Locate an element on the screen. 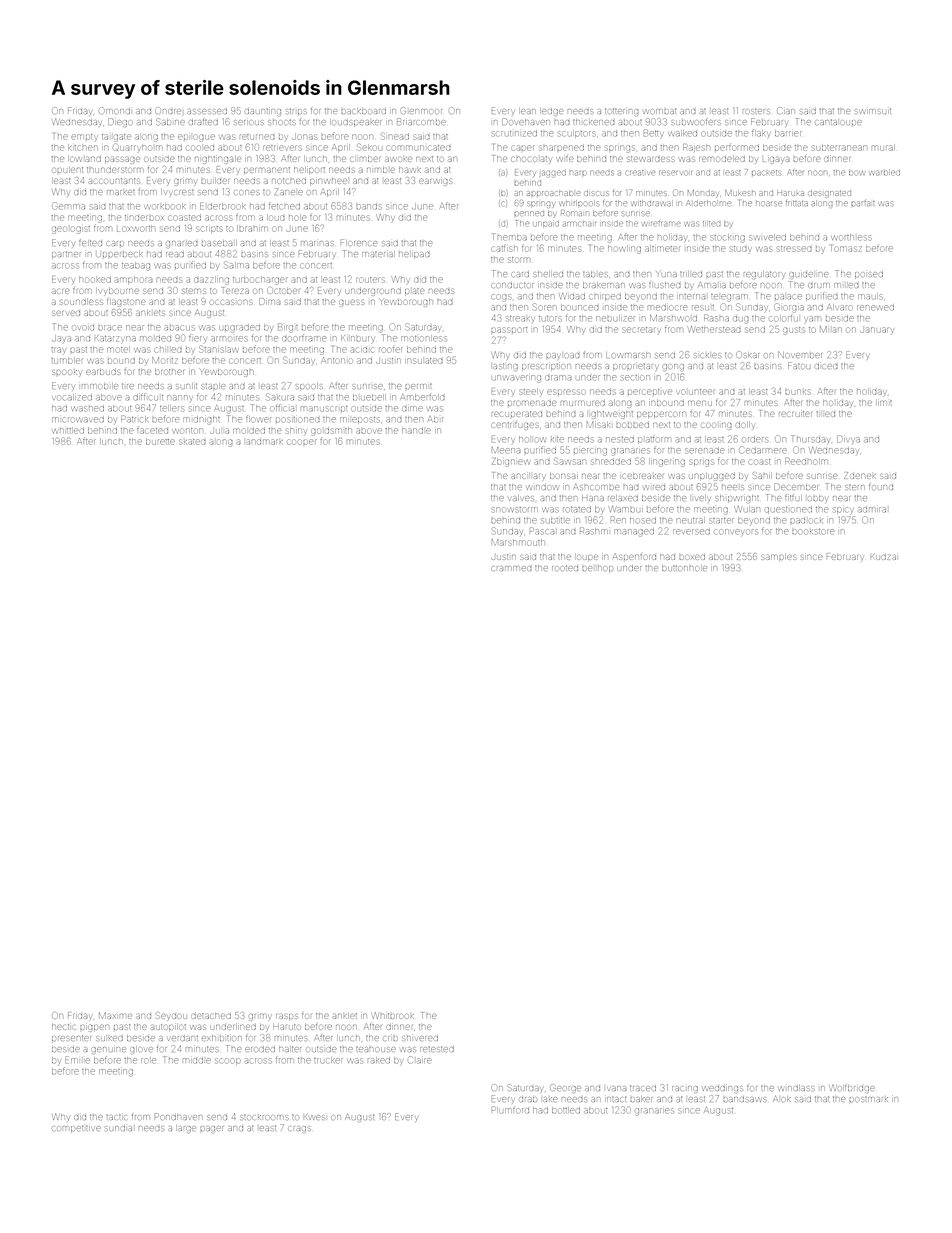  boxed is located at coordinates (692, 557).
